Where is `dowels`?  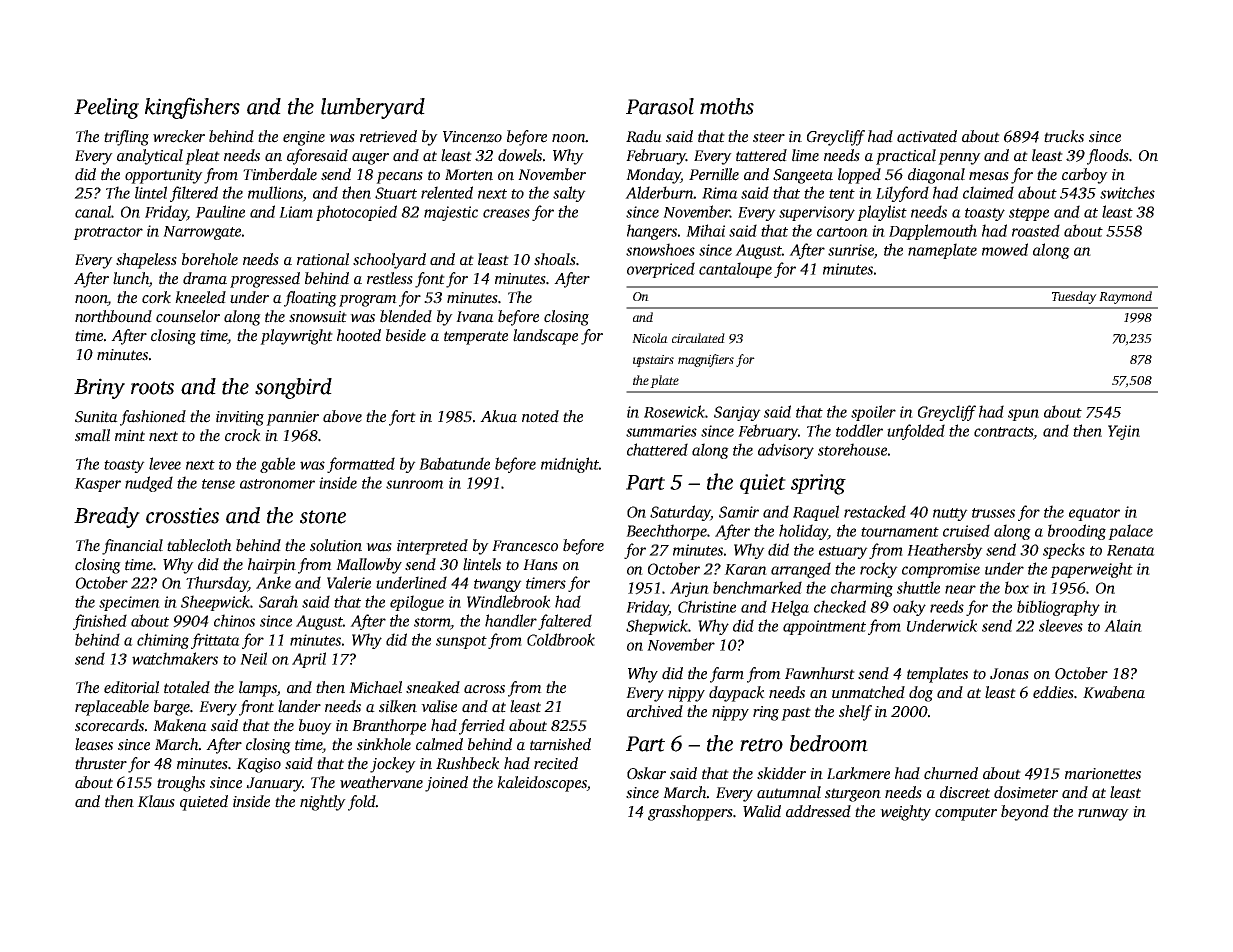 dowels is located at coordinates (520, 155).
